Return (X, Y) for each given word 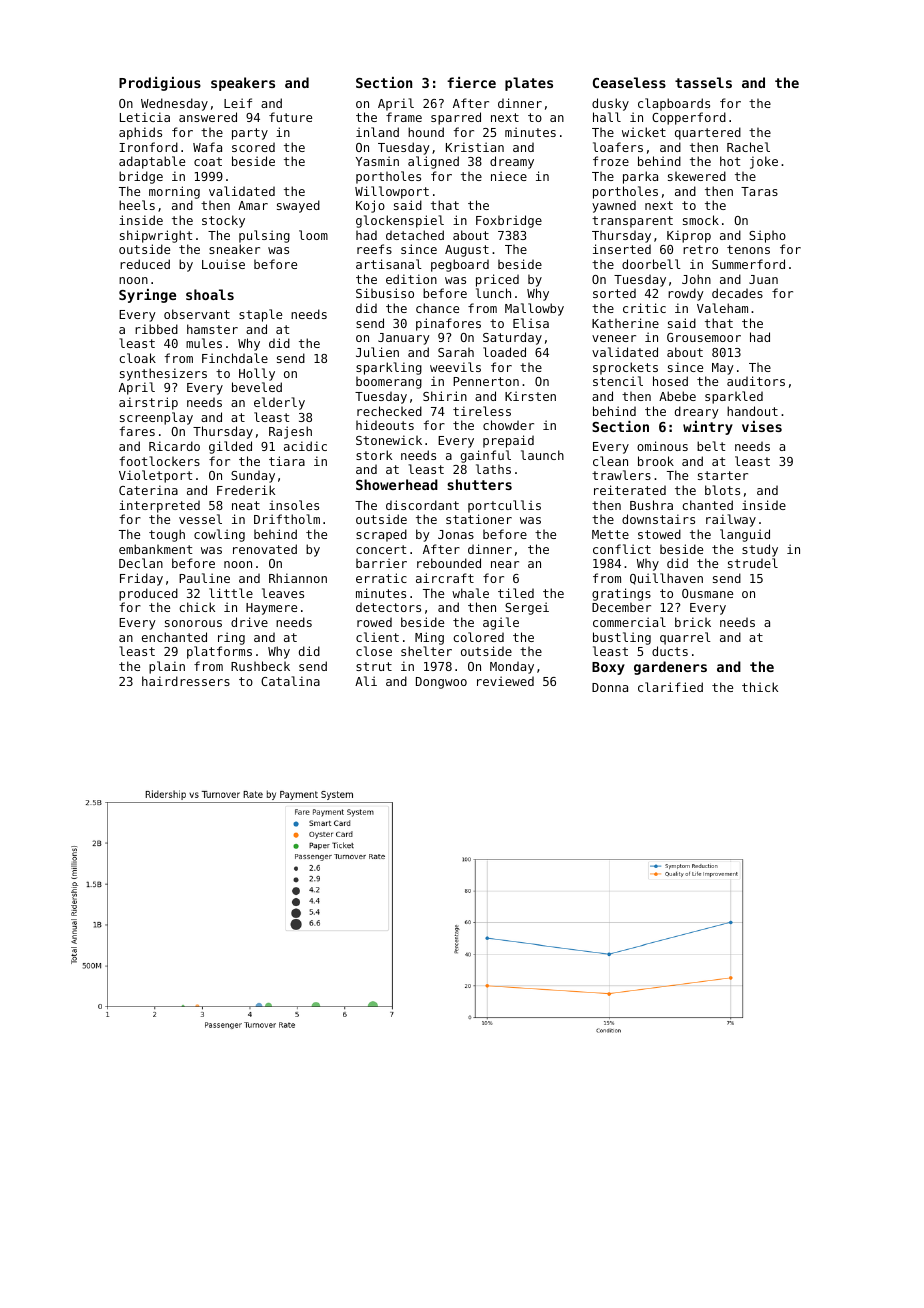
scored (253, 147)
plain (167, 667)
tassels (703, 82)
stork (374, 455)
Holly (257, 374)
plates (529, 84)
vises (762, 426)
